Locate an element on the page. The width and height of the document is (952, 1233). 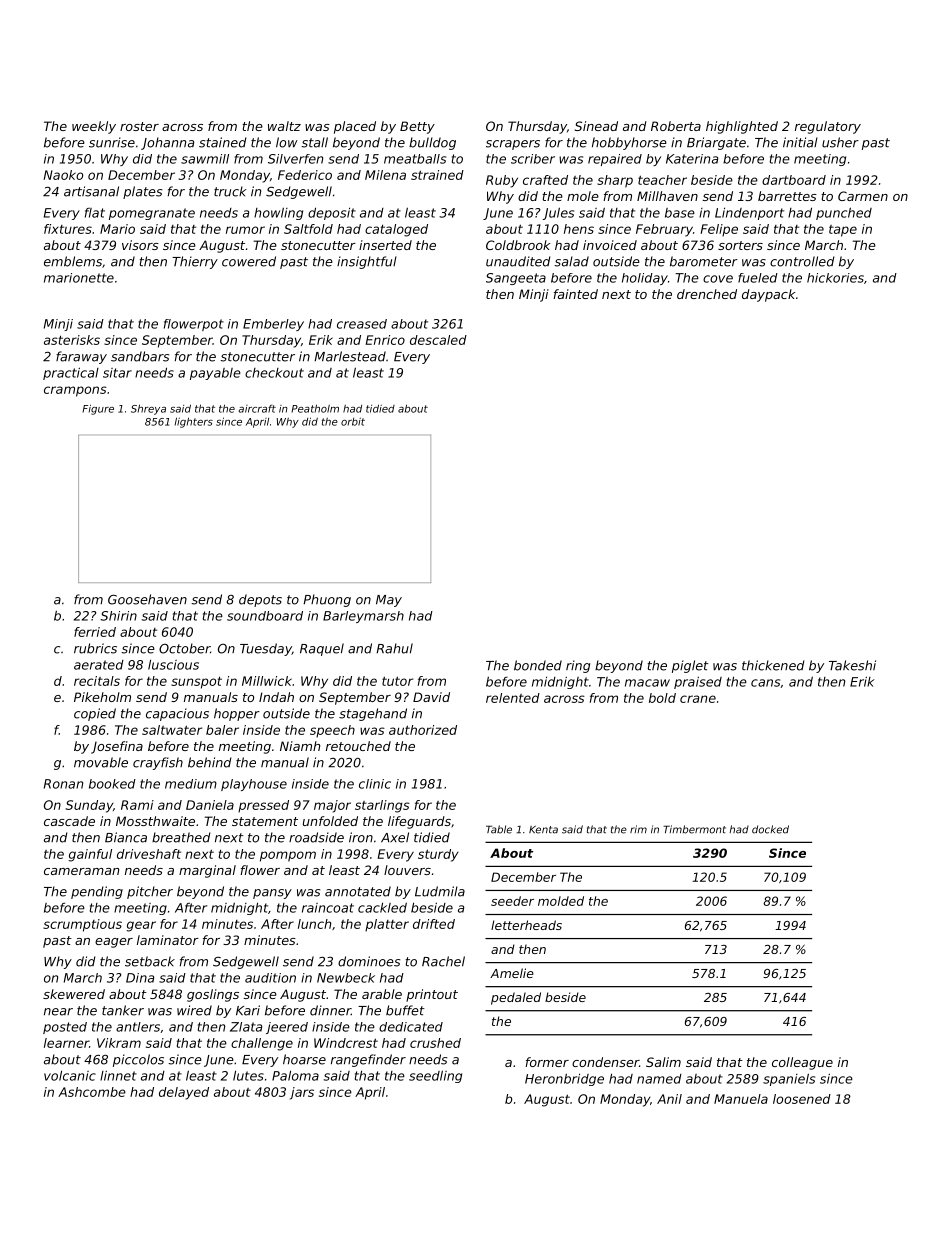
May is located at coordinates (389, 601).
